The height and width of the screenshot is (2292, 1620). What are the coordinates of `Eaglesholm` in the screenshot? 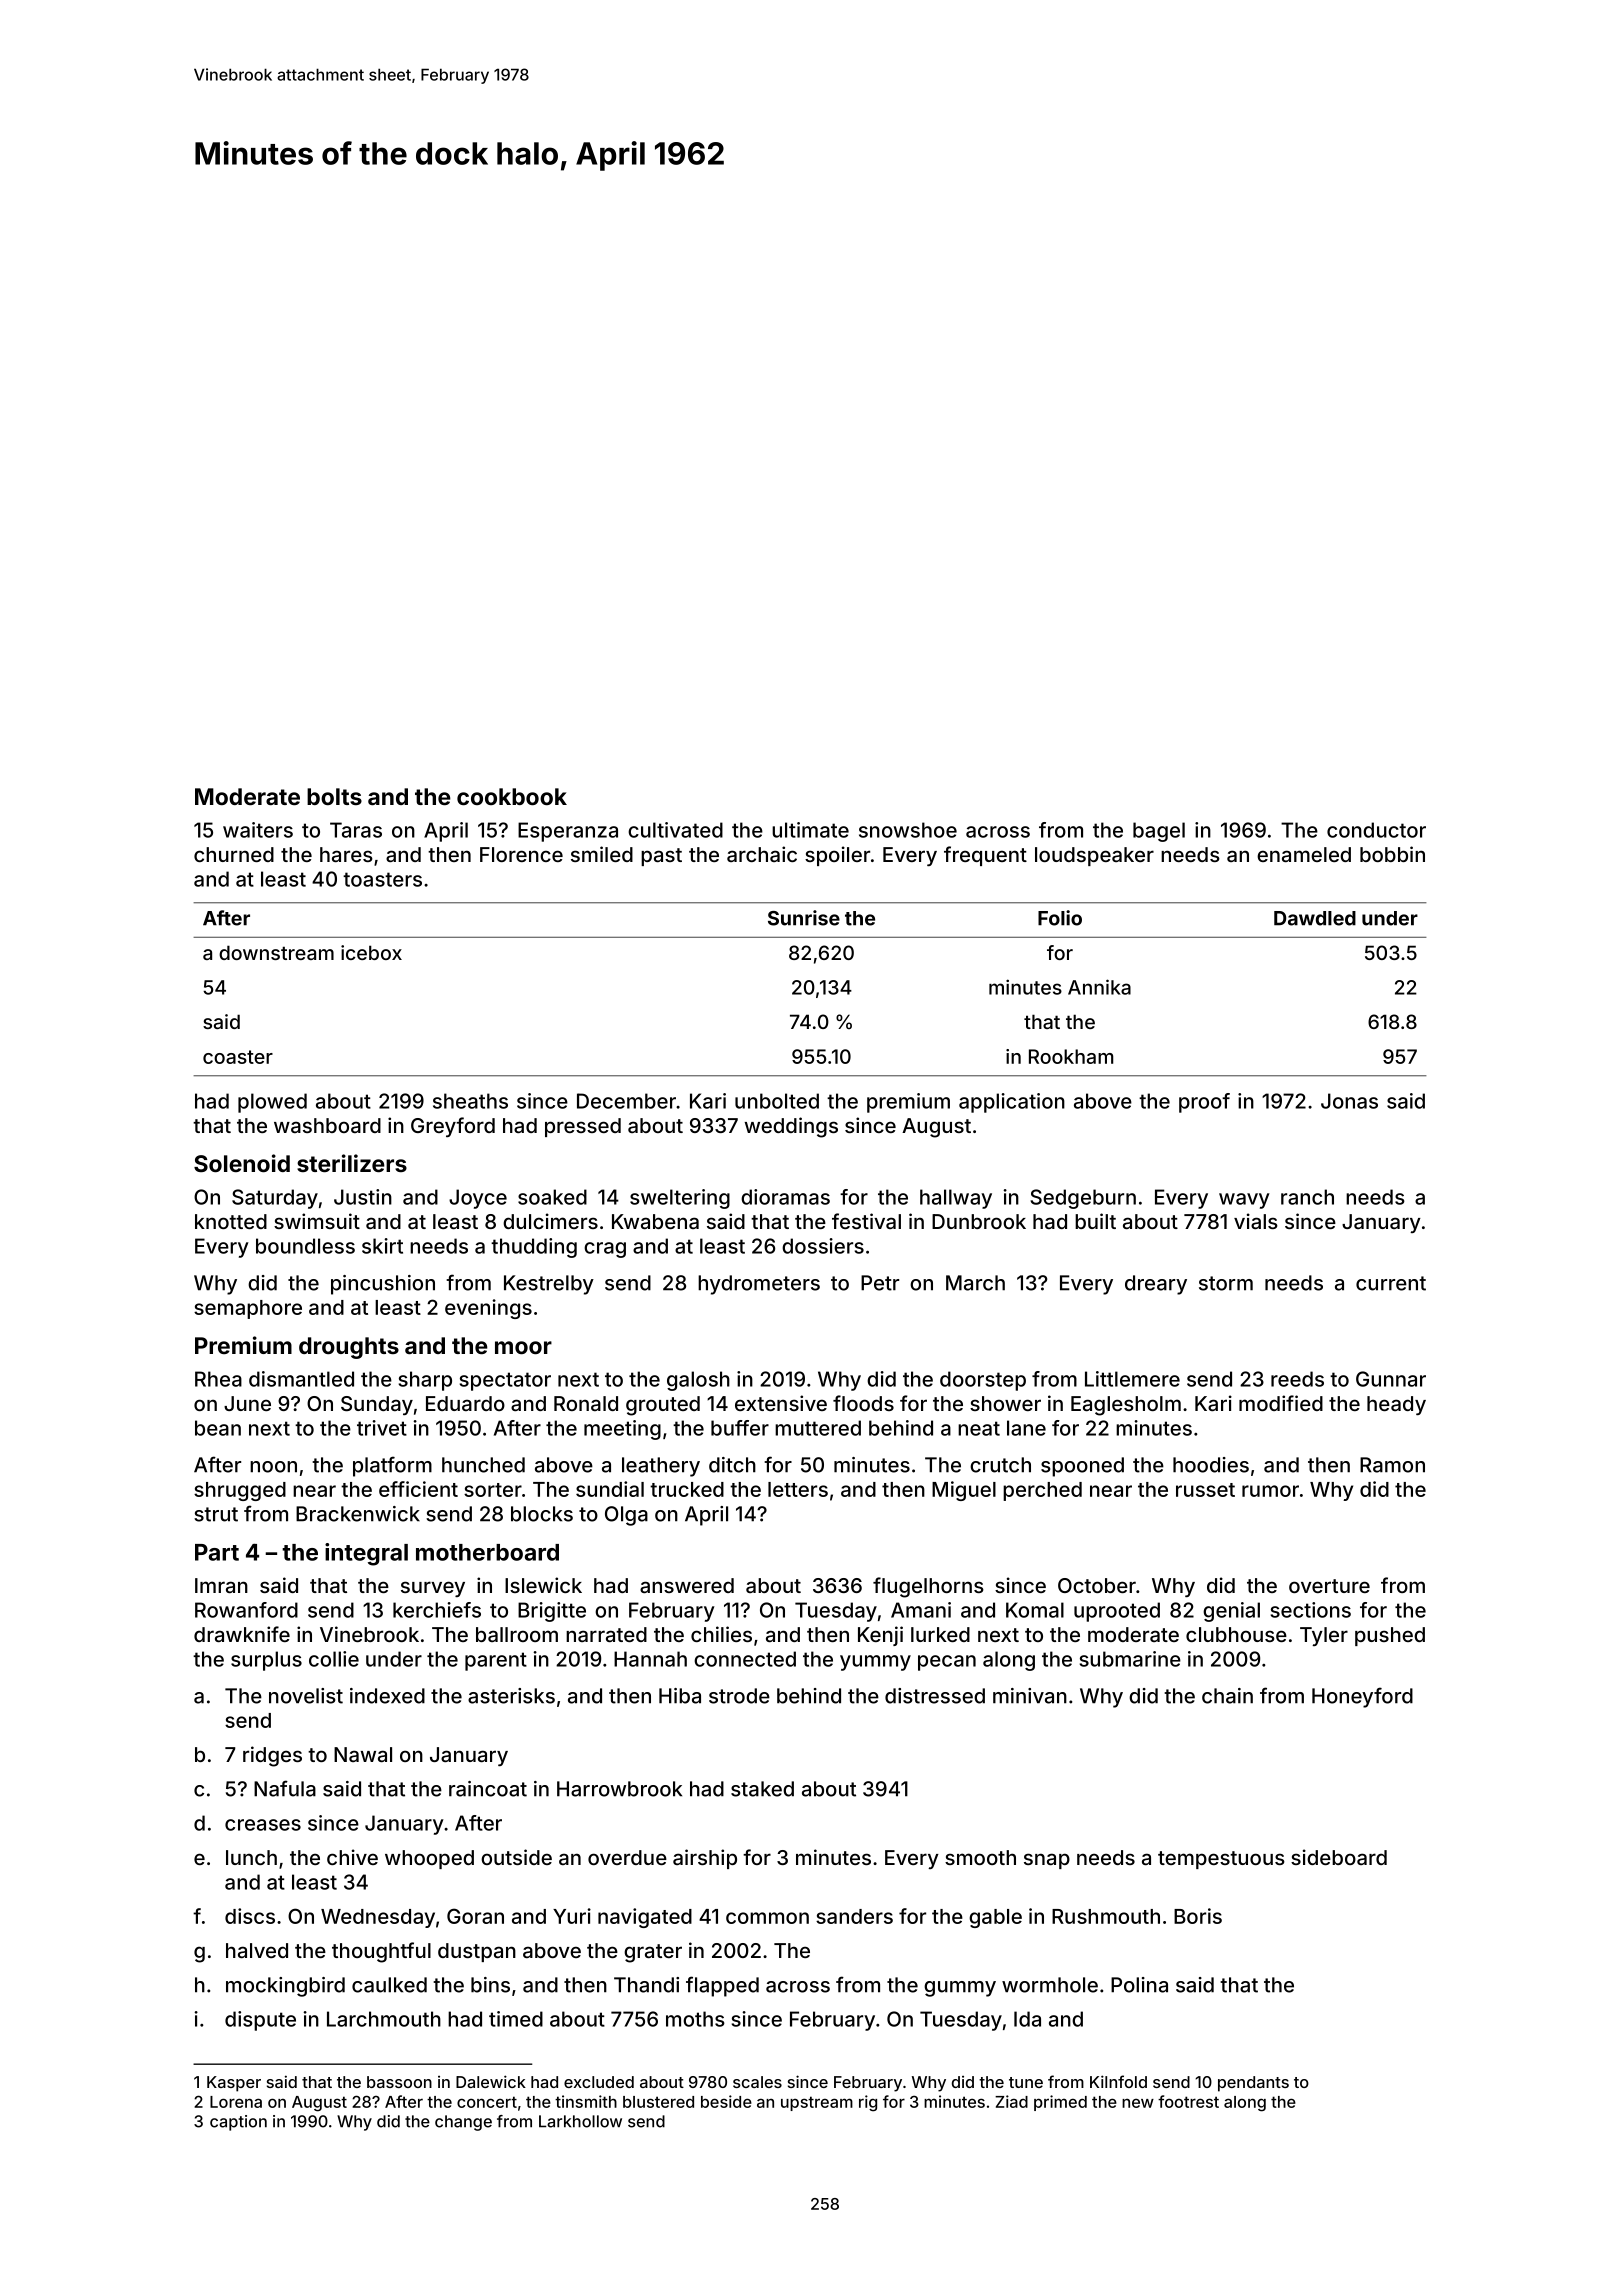 It's located at (1126, 1406).
